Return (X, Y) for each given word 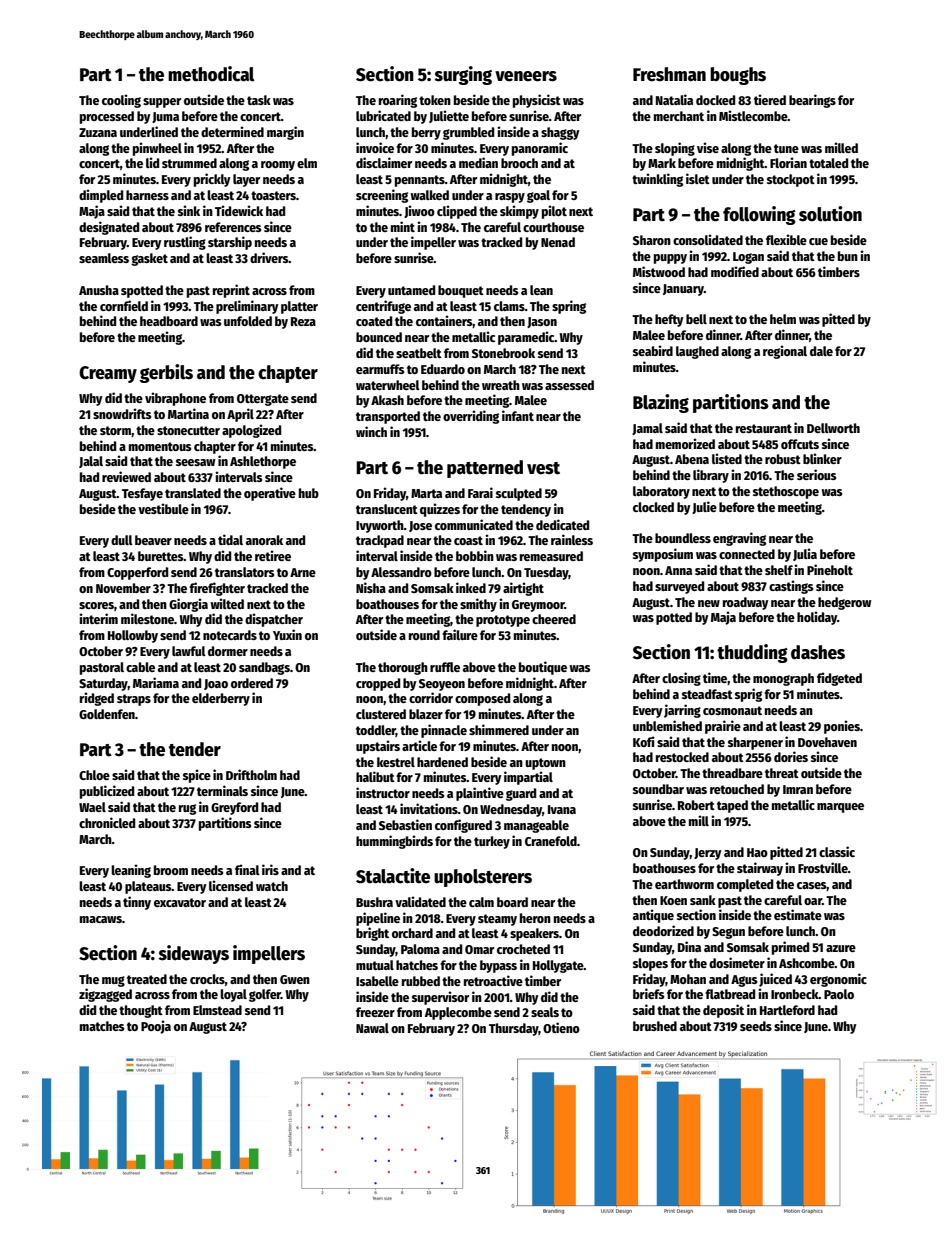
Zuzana (98, 132)
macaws (101, 919)
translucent (387, 509)
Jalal (91, 462)
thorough (403, 668)
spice (197, 776)
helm (783, 319)
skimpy (519, 212)
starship (230, 243)
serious (816, 474)
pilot (554, 212)
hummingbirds (394, 842)
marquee (840, 808)
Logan (748, 258)
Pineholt (830, 569)
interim (98, 618)
